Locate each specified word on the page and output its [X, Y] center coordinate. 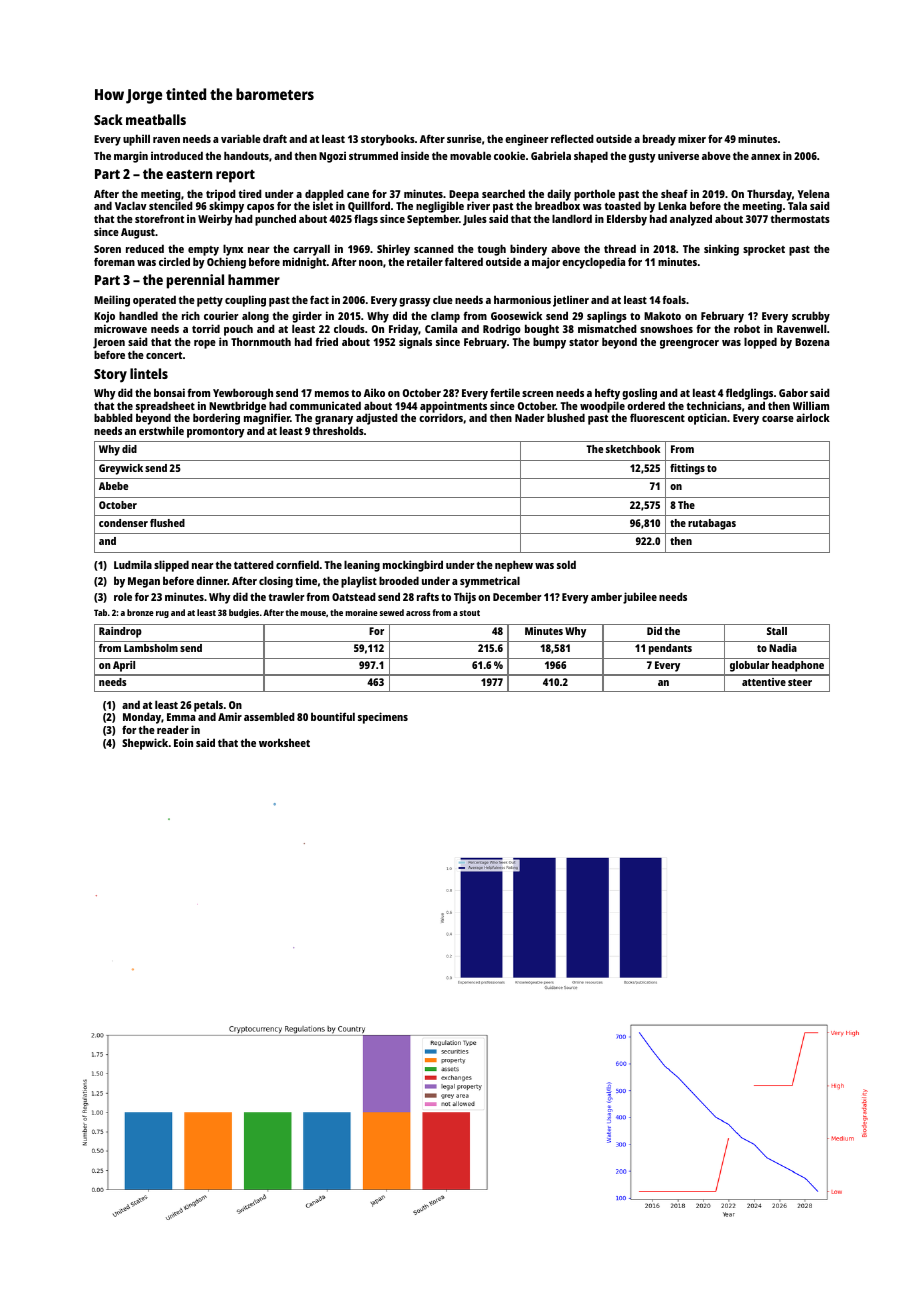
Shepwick [145, 744]
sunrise [464, 138]
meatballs [156, 119]
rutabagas [712, 524]
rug [162, 614]
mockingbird [413, 566]
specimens [383, 718]
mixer [692, 138]
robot [747, 328]
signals [415, 343]
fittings [687, 469]
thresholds [338, 431]
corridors [441, 418]
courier [221, 315]
